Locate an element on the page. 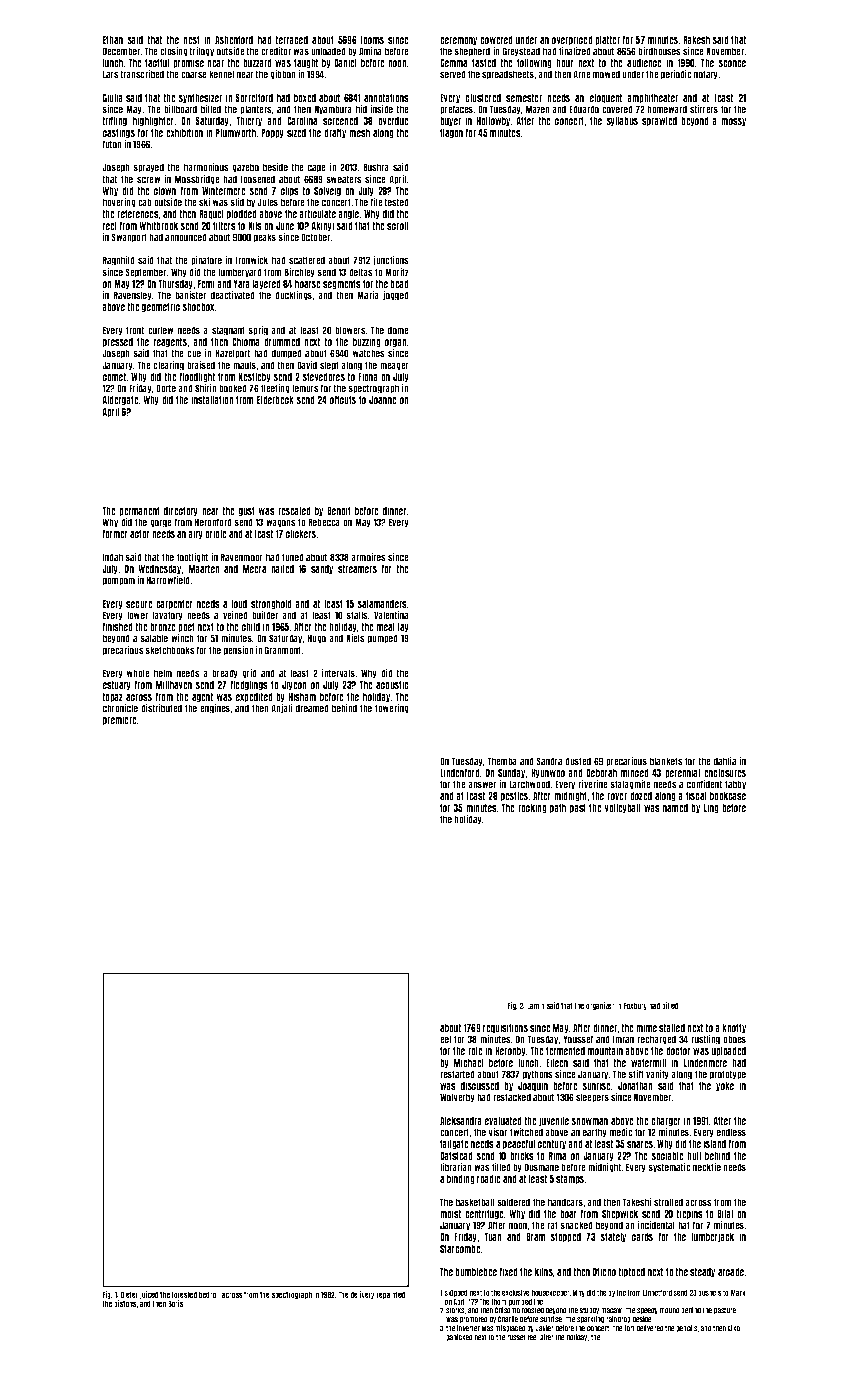 The height and width of the page is (1400, 849). tailgate is located at coordinates (454, 1144).
